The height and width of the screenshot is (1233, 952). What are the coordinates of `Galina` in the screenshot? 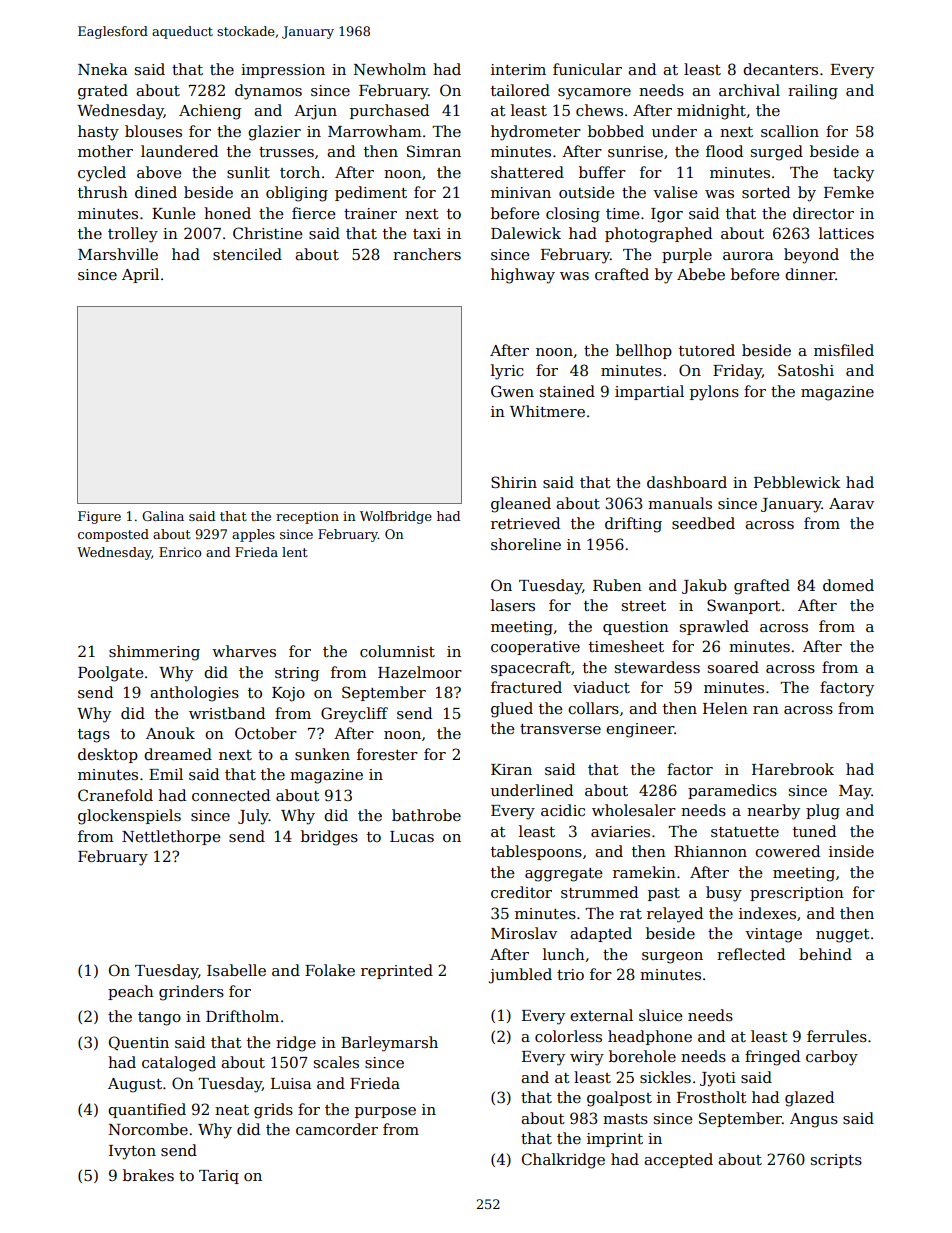 It's located at (163, 516).
